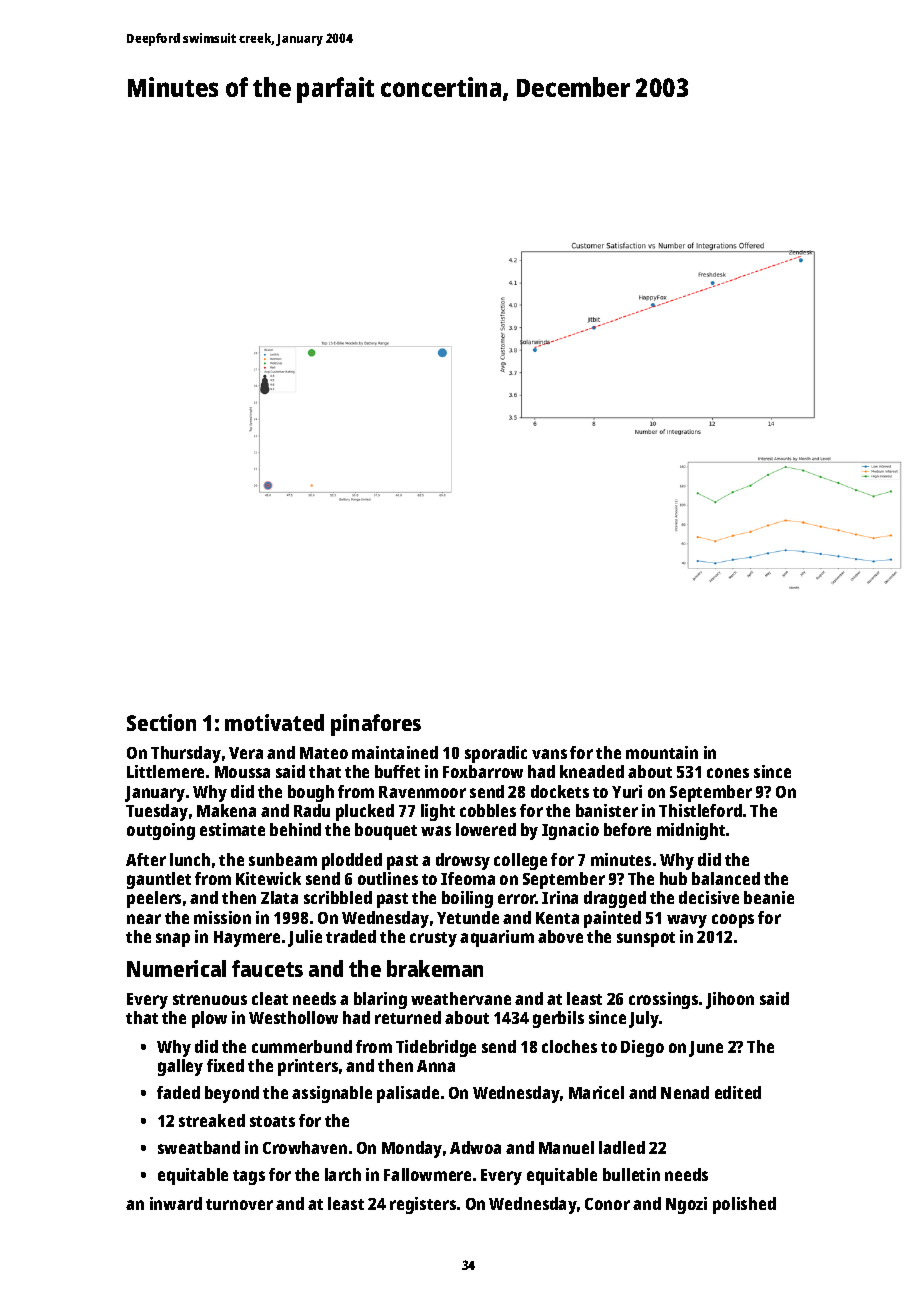 This screenshot has width=924, height=1314. Describe the element at coordinates (210, 999) in the screenshot. I see `strenuous` at that location.
